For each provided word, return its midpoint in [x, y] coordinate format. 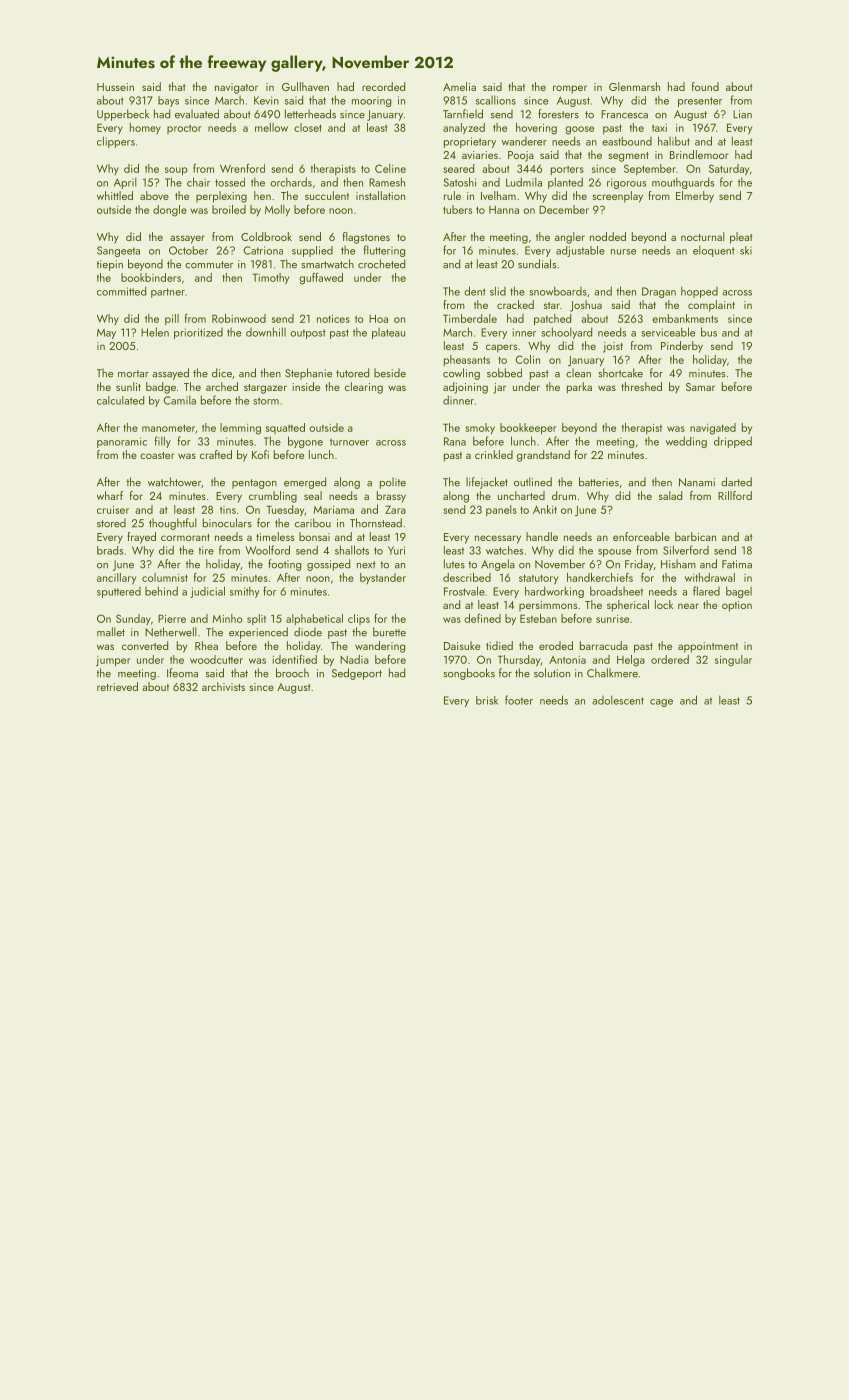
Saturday [729, 169]
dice [222, 373]
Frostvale [464, 591]
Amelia [459, 86]
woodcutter [216, 659]
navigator [236, 88]
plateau [388, 333]
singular [733, 661]
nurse [623, 252]
